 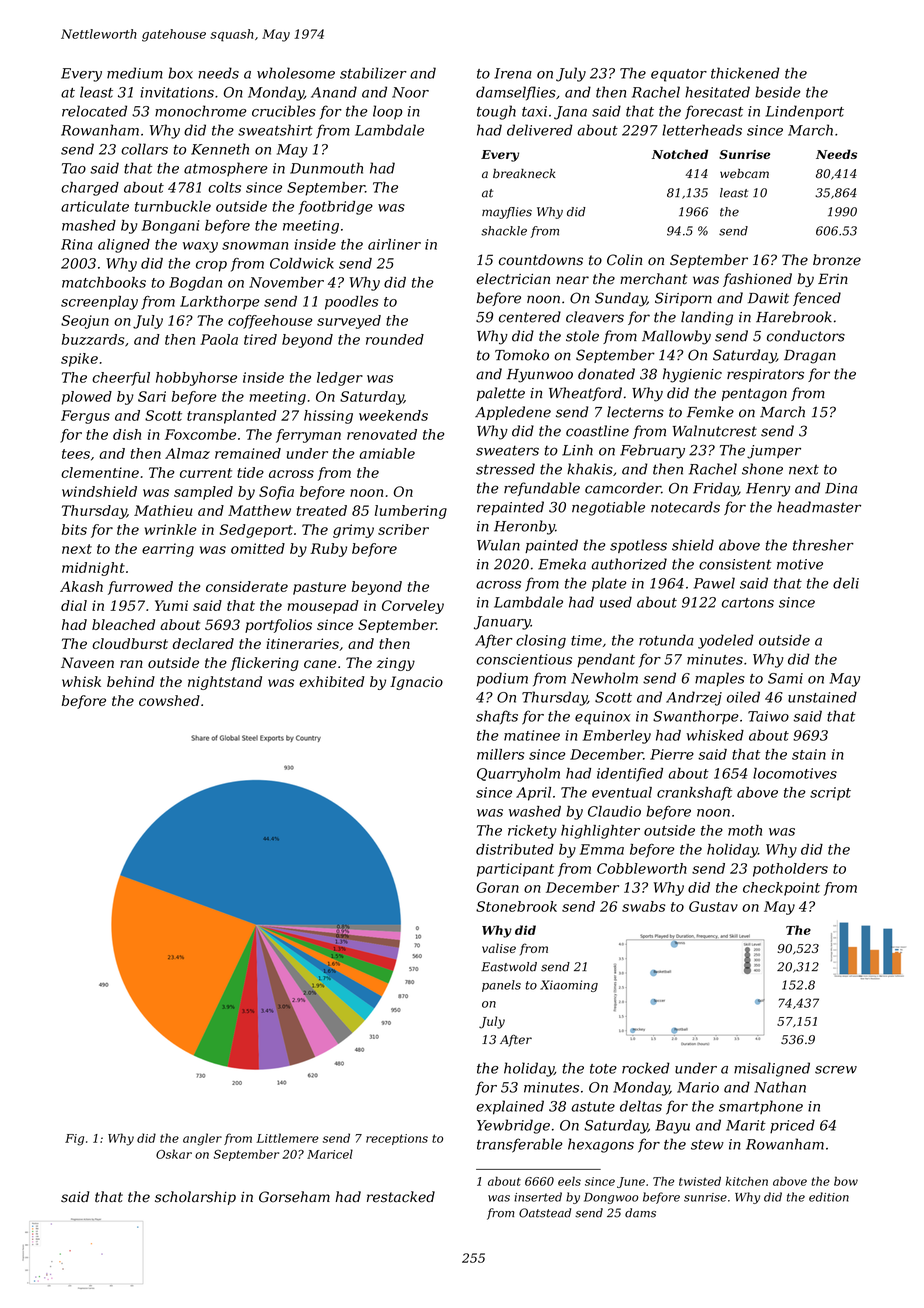 What do you see at coordinates (774, 452) in the document?
I see `jumper` at bounding box center [774, 452].
